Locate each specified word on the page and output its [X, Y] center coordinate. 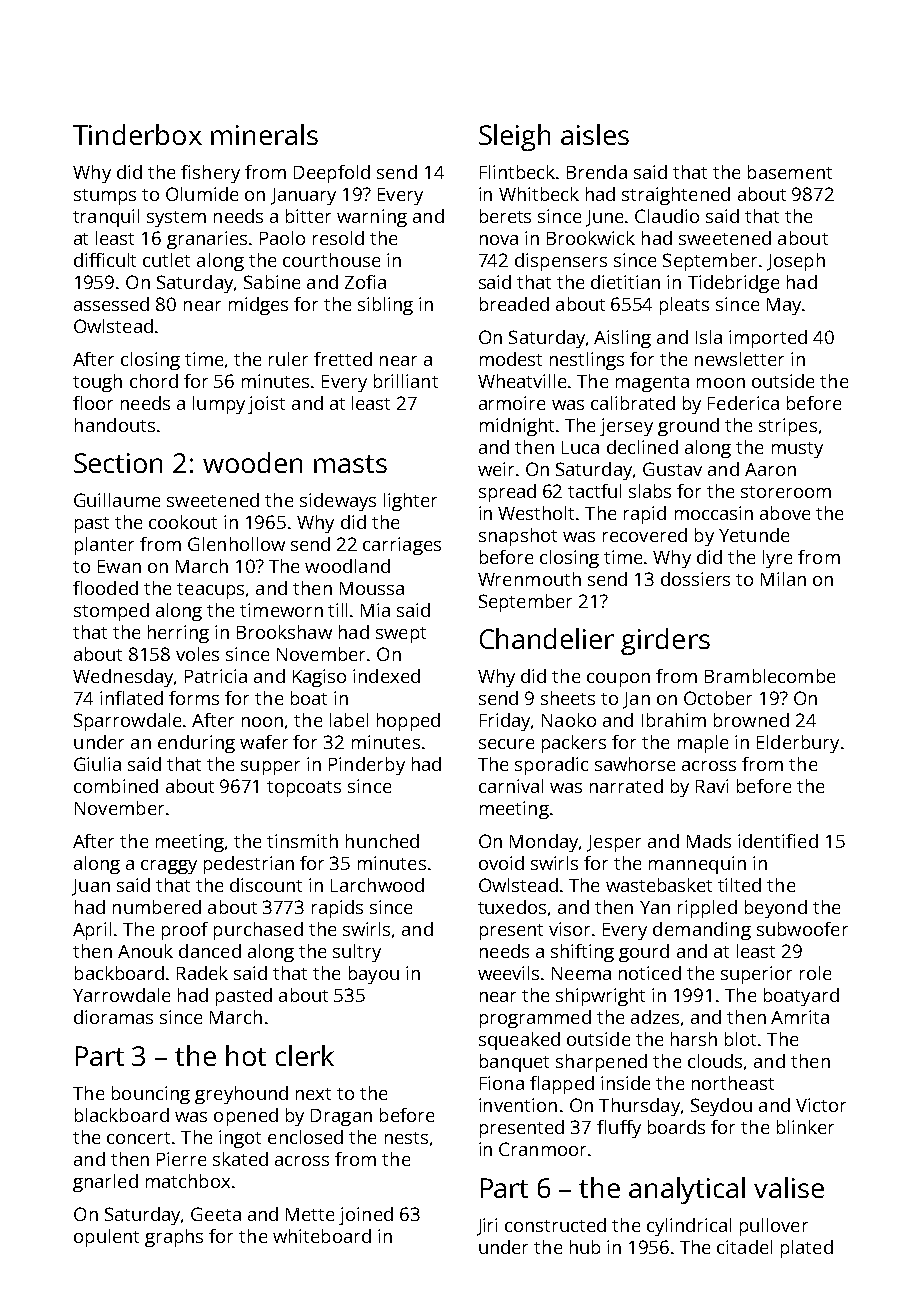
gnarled [105, 1183]
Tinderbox [137, 134]
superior [756, 975]
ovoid [501, 863]
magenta [652, 384]
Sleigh [514, 137]
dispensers [561, 262]
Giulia [97, 764]
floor [93, 403]
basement [790, 172]
